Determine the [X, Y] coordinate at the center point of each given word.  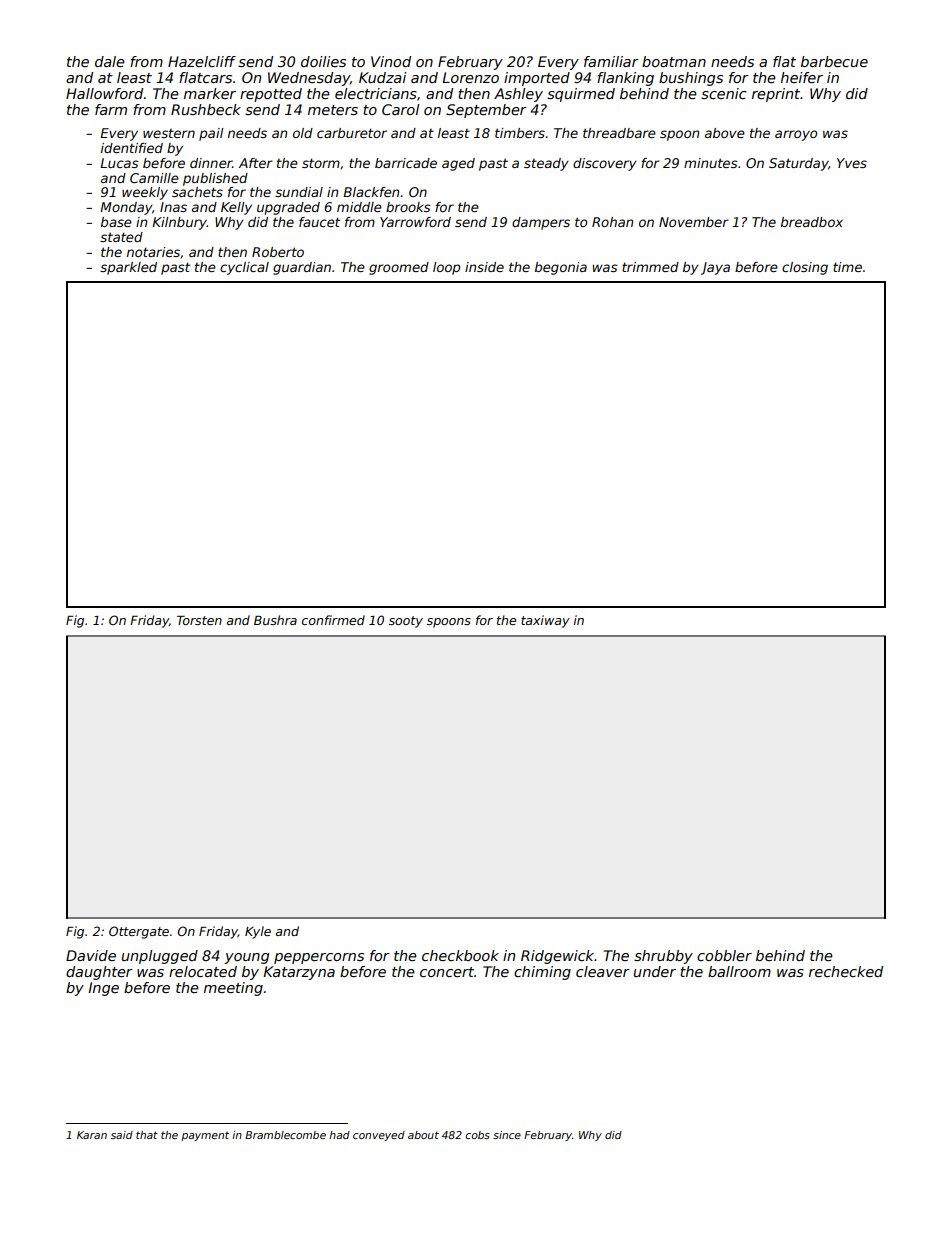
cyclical [244, 268]
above [725, 133]
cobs [478, 1135]
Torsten [199, 620]
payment [205, 1136]
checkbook [460, 955]
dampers [541, 223]
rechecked [846, 971]
